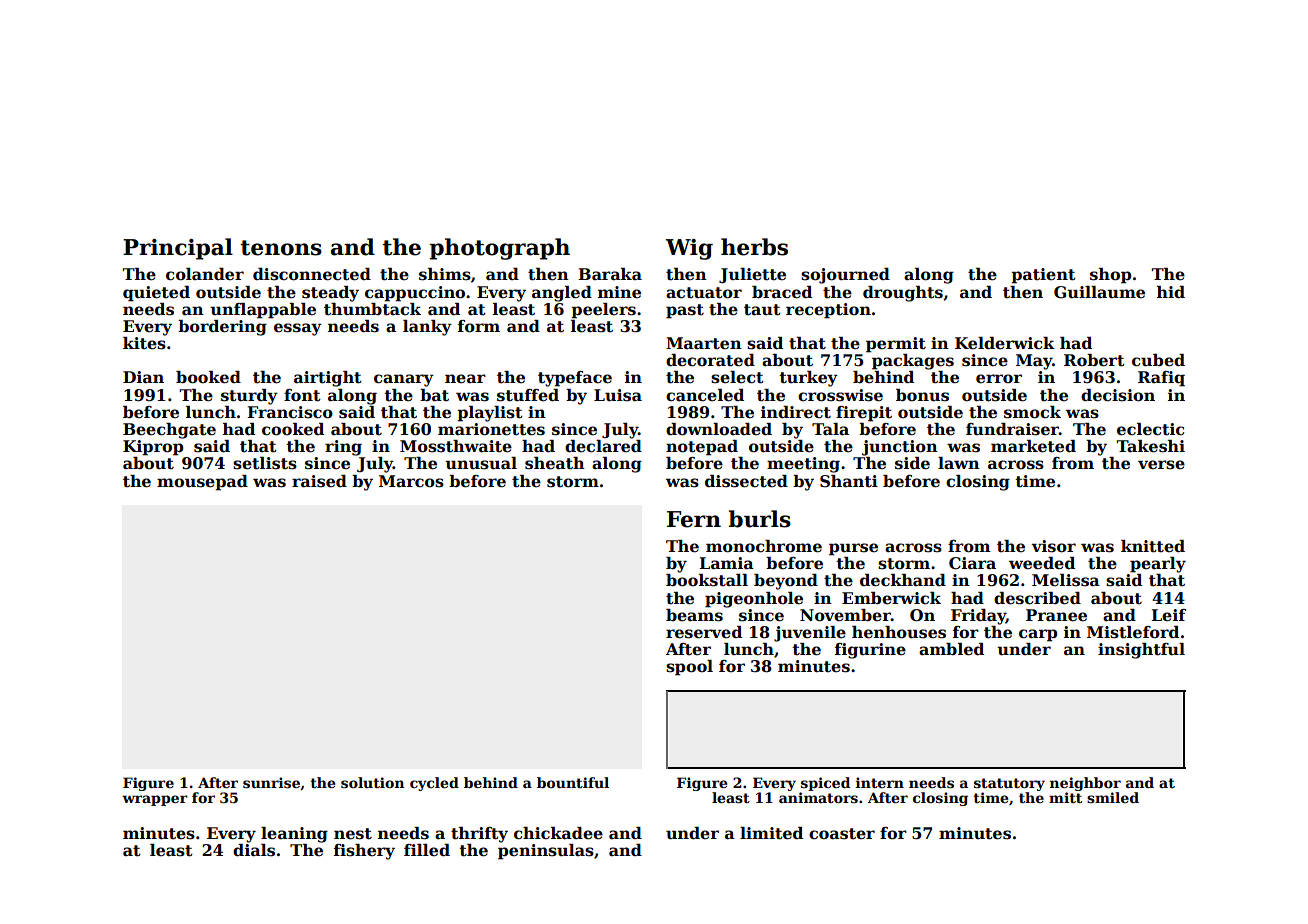 The width and height of the image is (1308, 924). I want to click on lanky, so click(427, 328).
